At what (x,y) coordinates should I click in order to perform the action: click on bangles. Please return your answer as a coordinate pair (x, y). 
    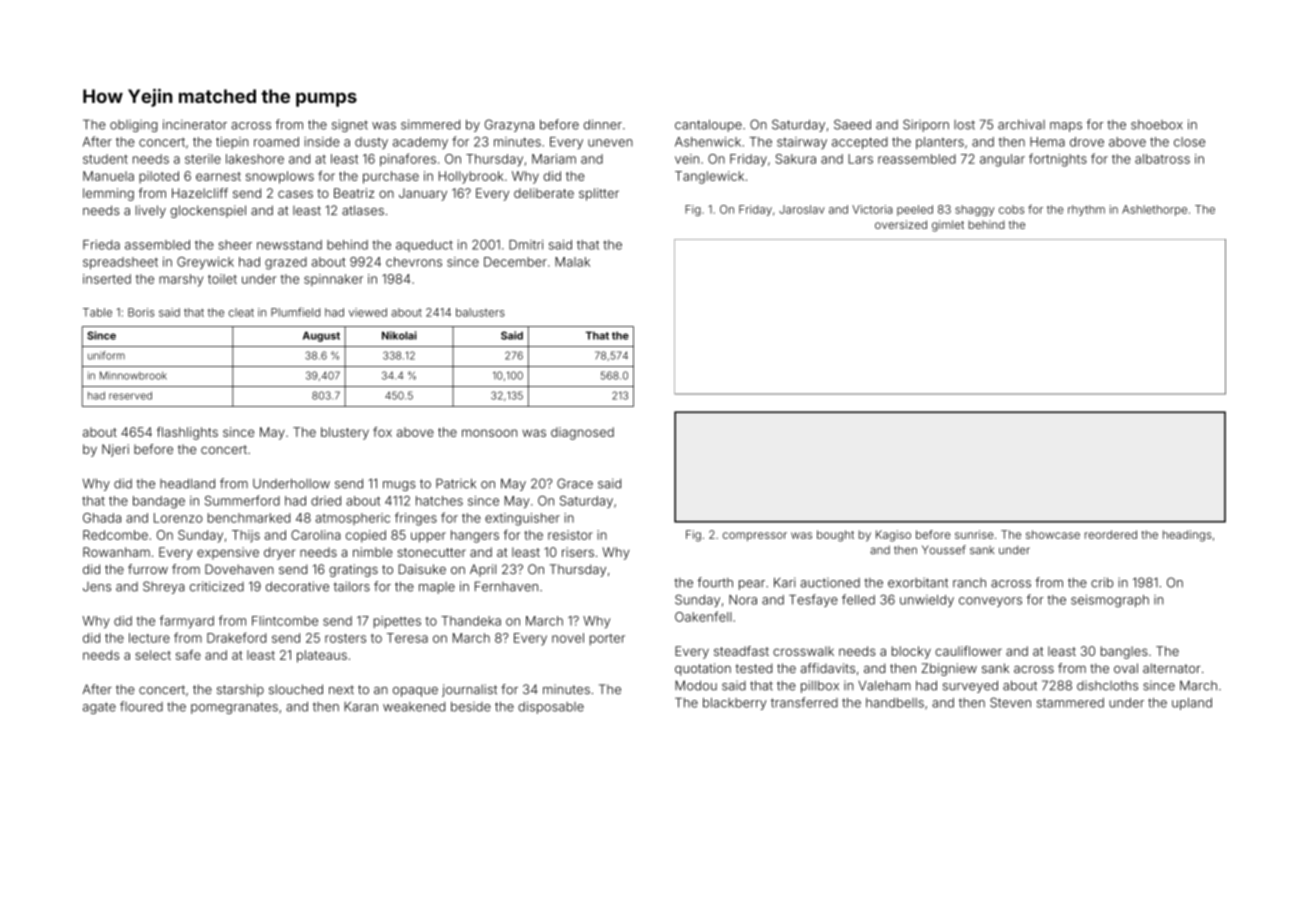
    Looking at the image, I should click on (1124, 652).
